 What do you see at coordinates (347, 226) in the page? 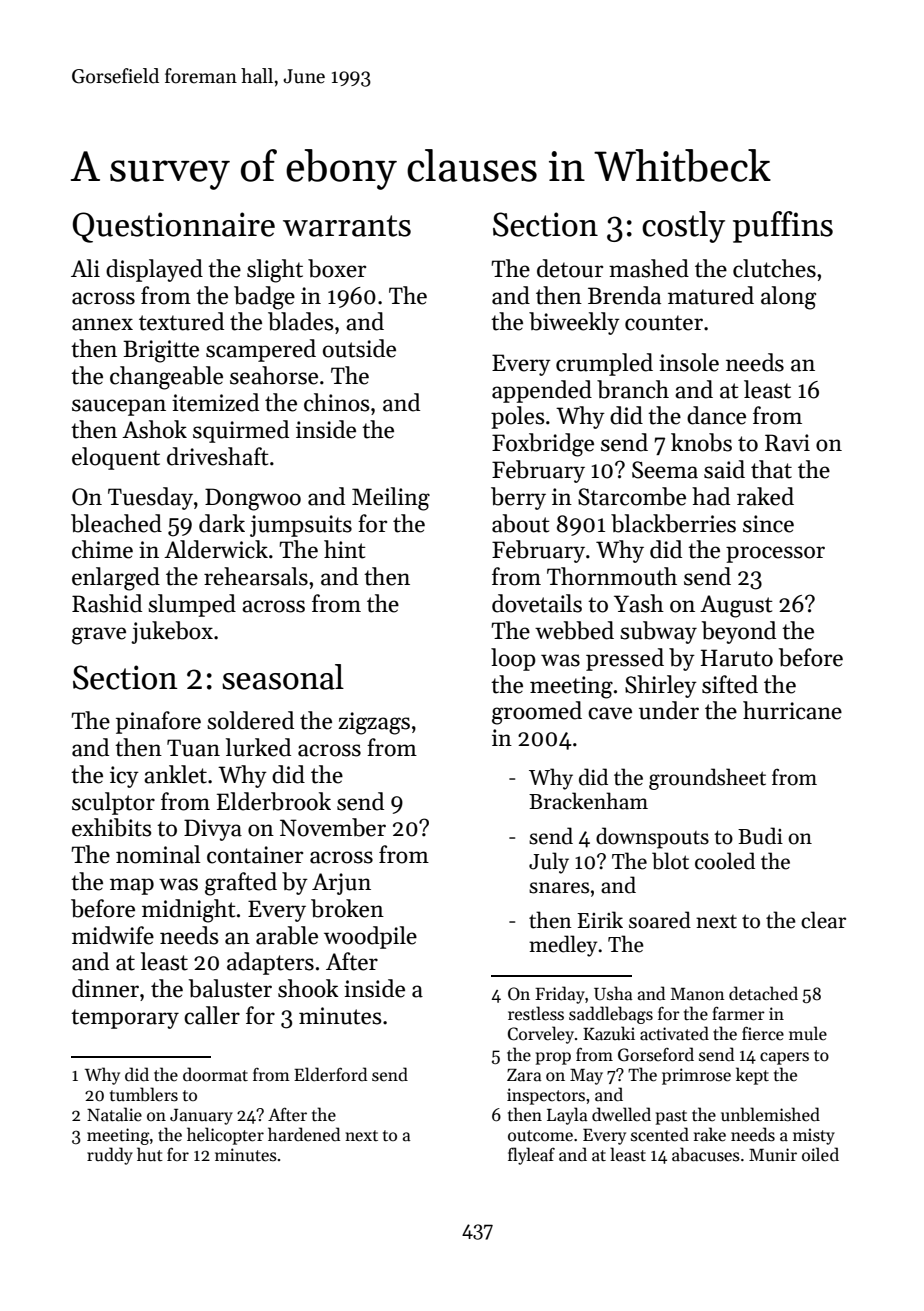
I see `warrants` at bounding box center [347, 226].
